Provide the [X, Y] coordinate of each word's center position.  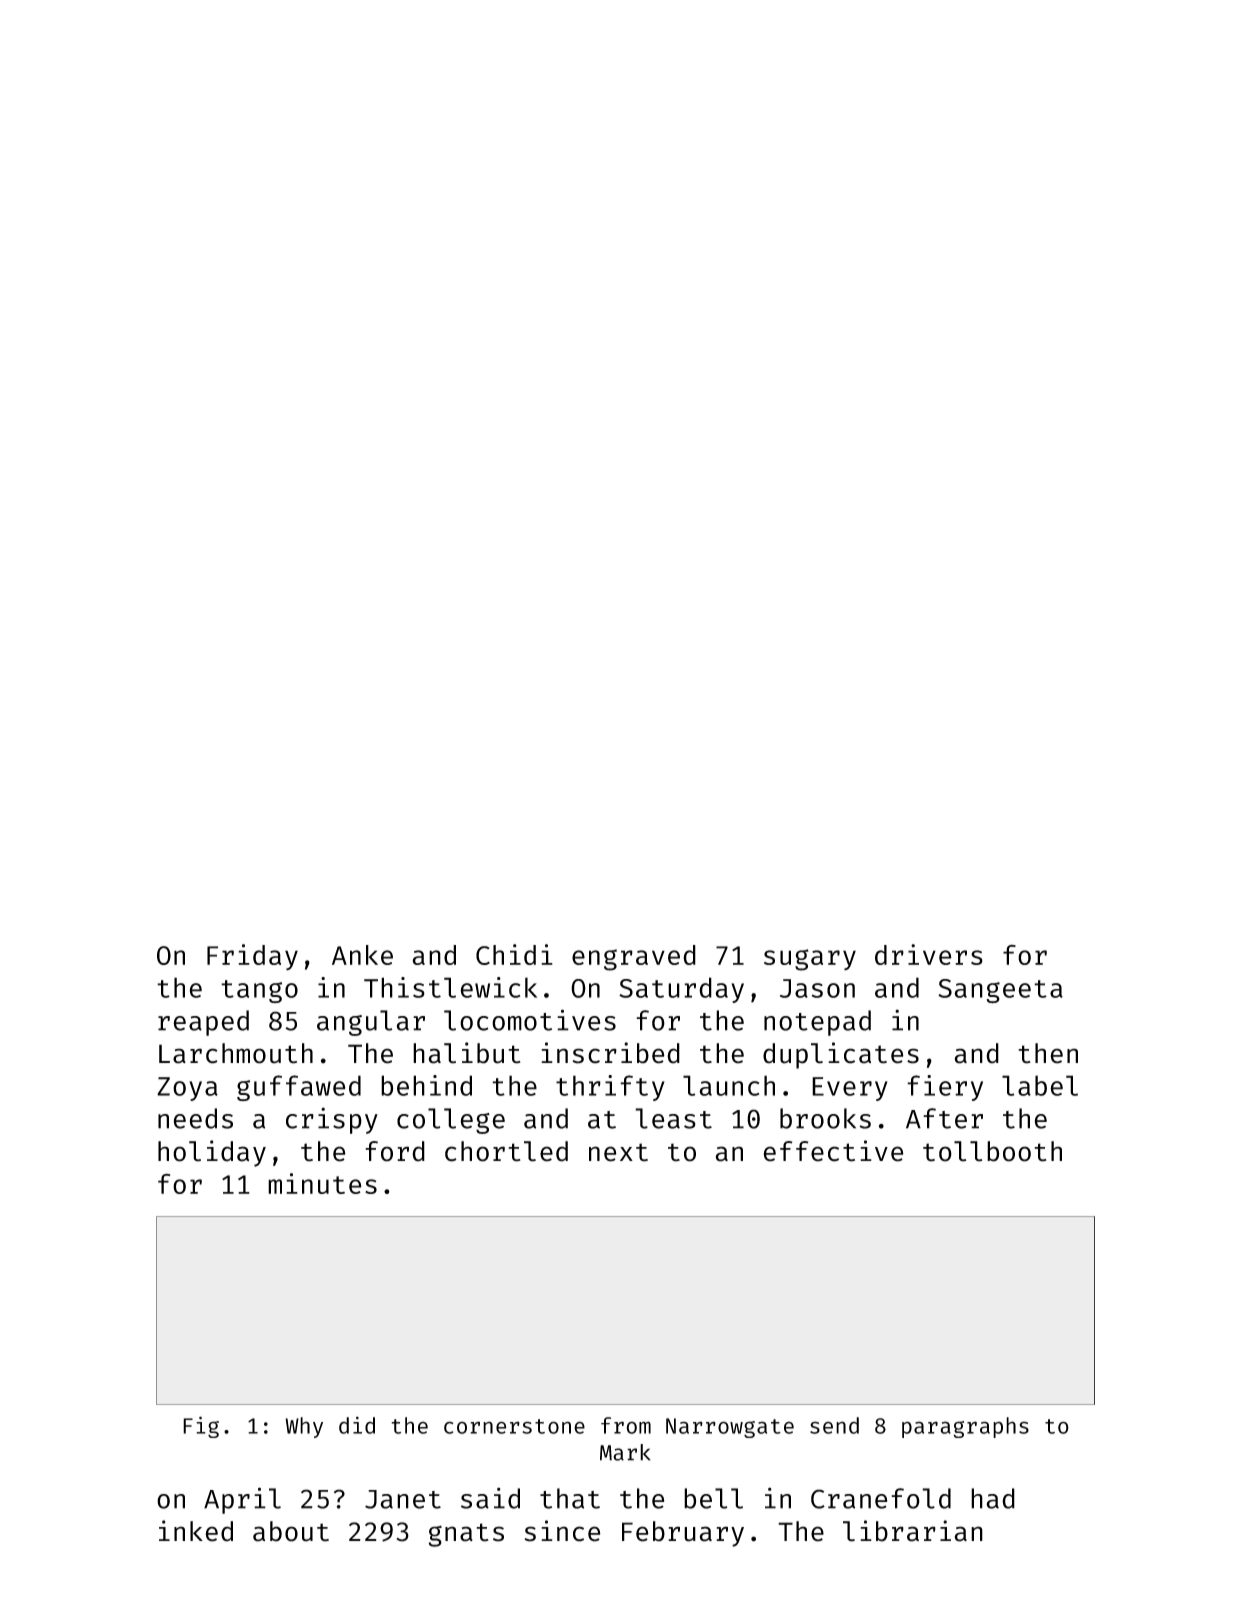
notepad [817, 1023]
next [618, 1152]
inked [196, 1531]
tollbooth [992, 1151]
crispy [332, 1120]
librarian [913, 1531]
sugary [810, 960]
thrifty [610, 1088]
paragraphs [965, 1427]
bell [713, 1498]
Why [304, 1427]
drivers [929, 954]
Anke [362, 955]
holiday [212, 1153]
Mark [625, 1452]
